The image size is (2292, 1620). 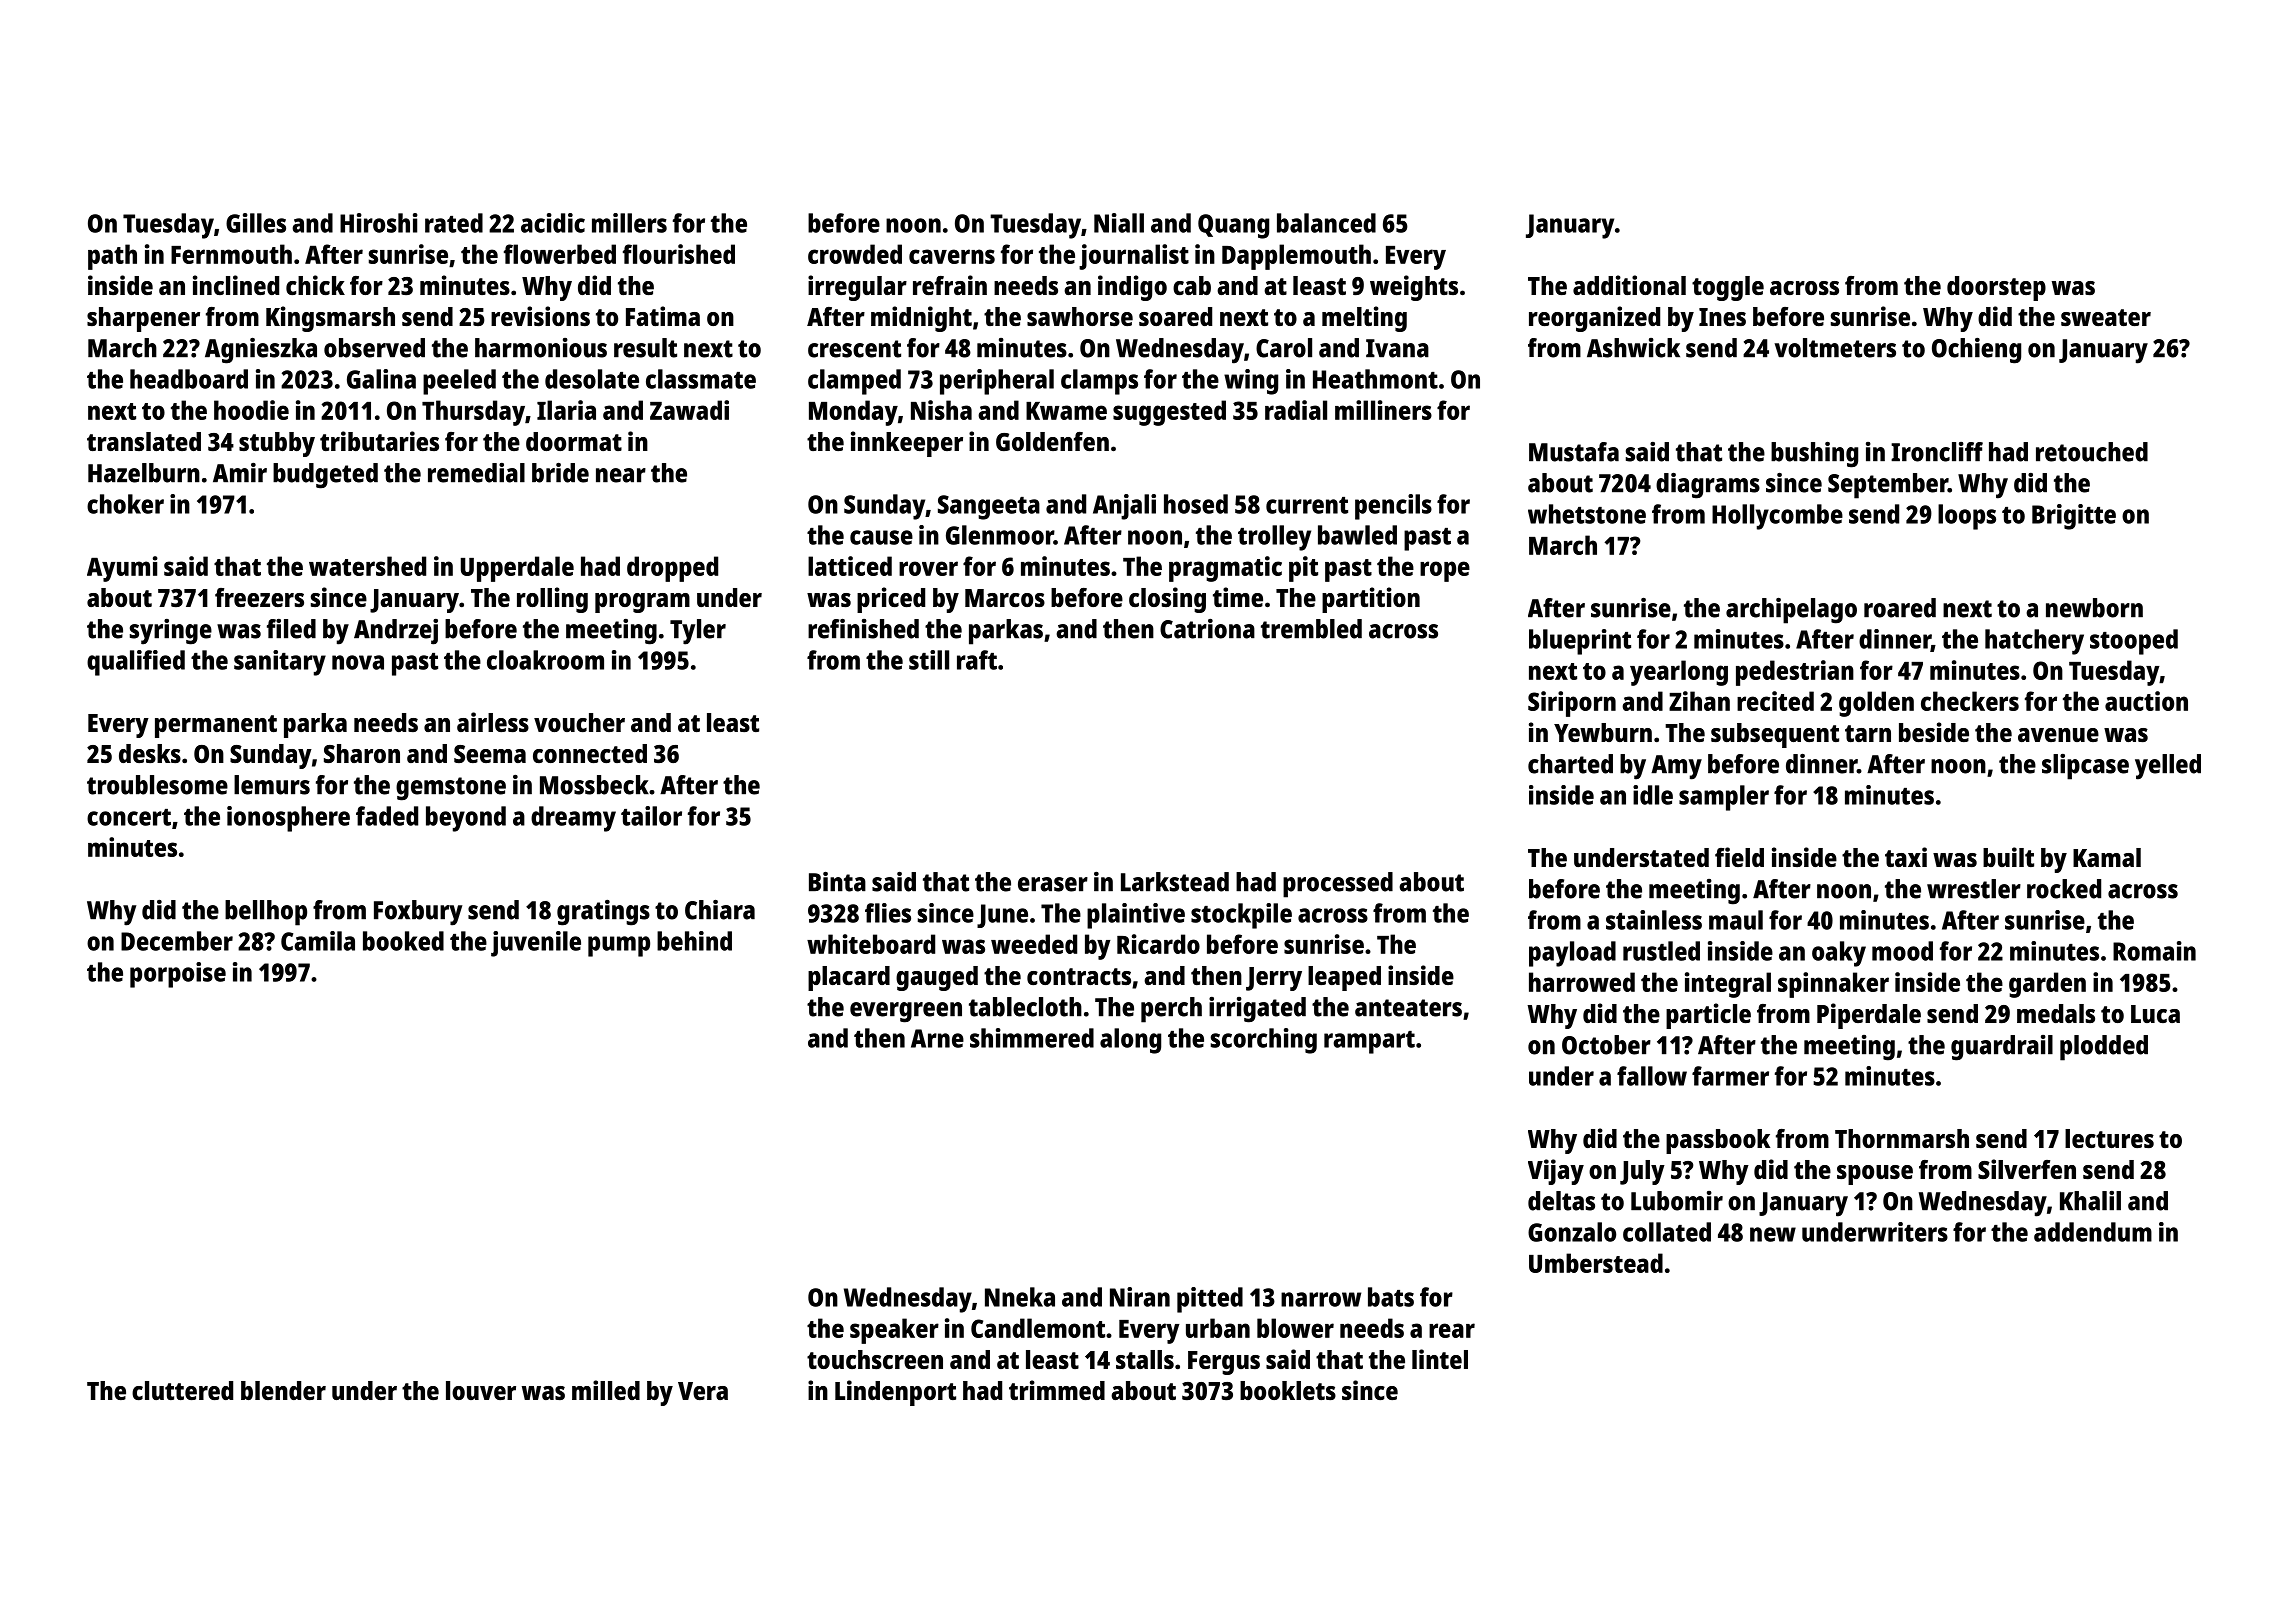 What do you see at coordinates (1791, 611) in the page?
I see `archipelago` at bounding box center [1791, 611].
